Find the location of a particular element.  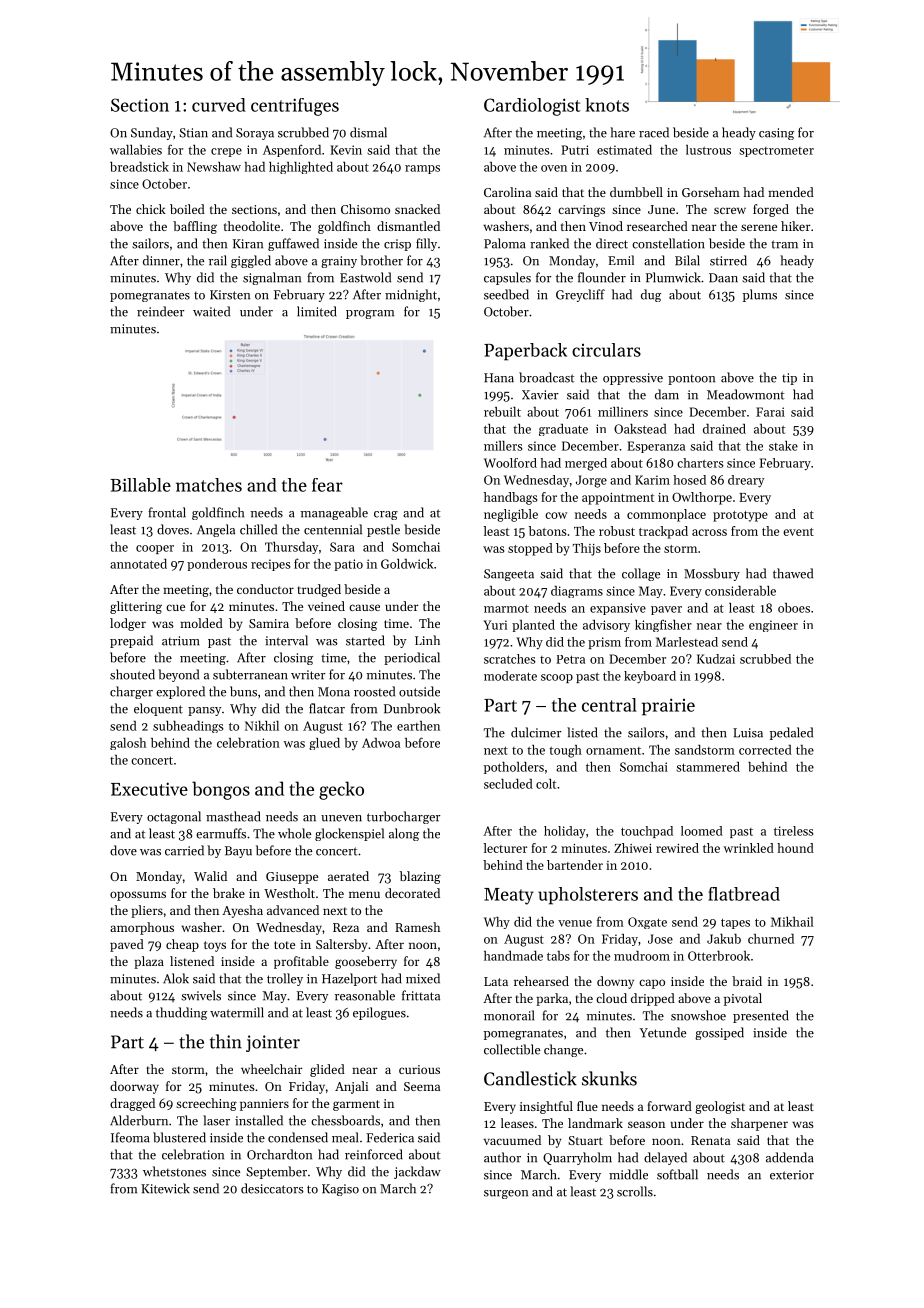

Cardiologist is located at coordinates (532, 107).
